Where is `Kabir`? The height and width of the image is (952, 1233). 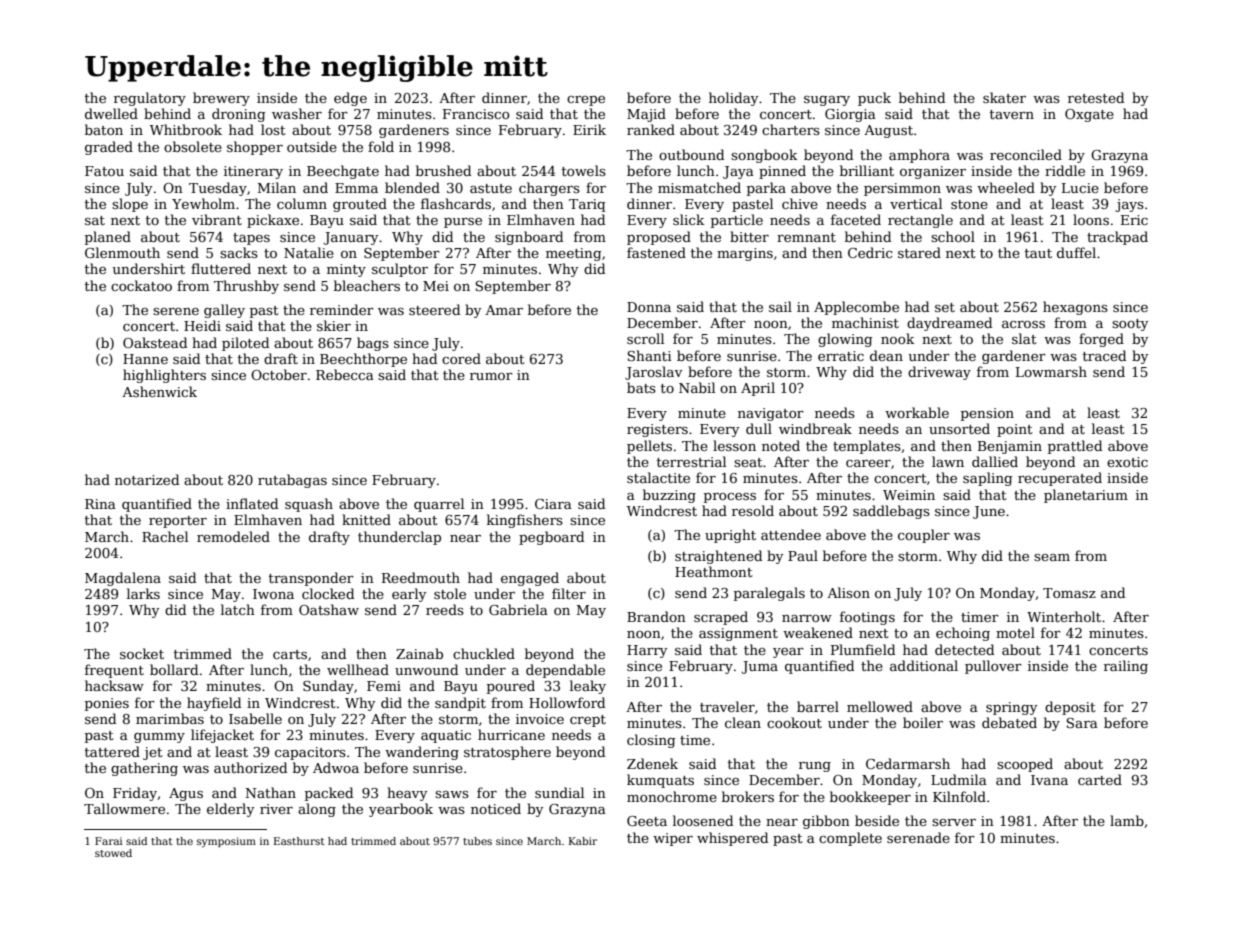
Kabir is located at coordinates (583, 841).
